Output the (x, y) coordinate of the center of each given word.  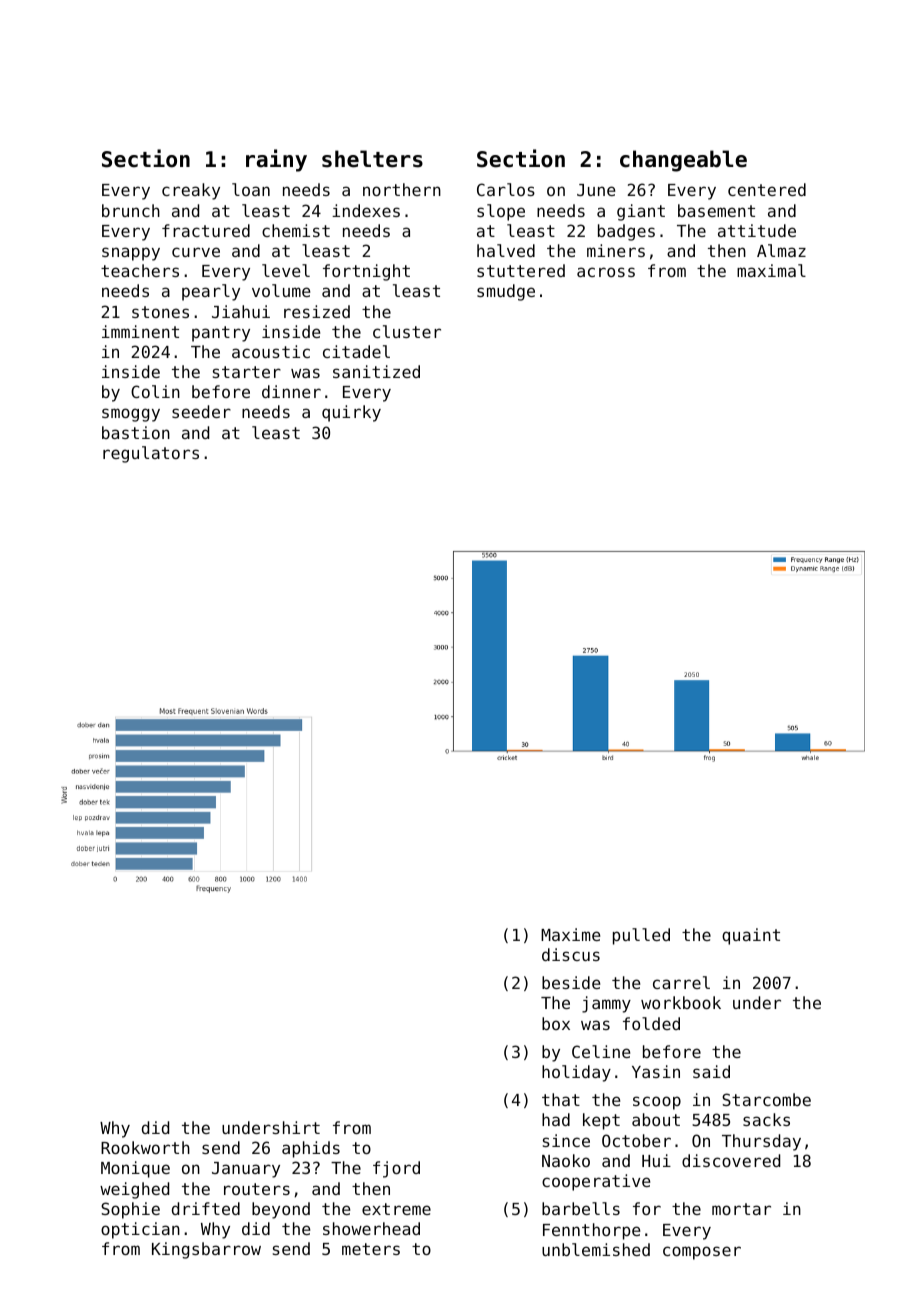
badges (626, 232)
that (561, 1099)
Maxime (570, 934)
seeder (201, 411)
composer (702, 1253)
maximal (771, 270)
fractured (206, 230)
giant (641, 212)
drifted (206, 1208)
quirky (351, 413)
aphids (311, 1149)
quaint (751, 936)
